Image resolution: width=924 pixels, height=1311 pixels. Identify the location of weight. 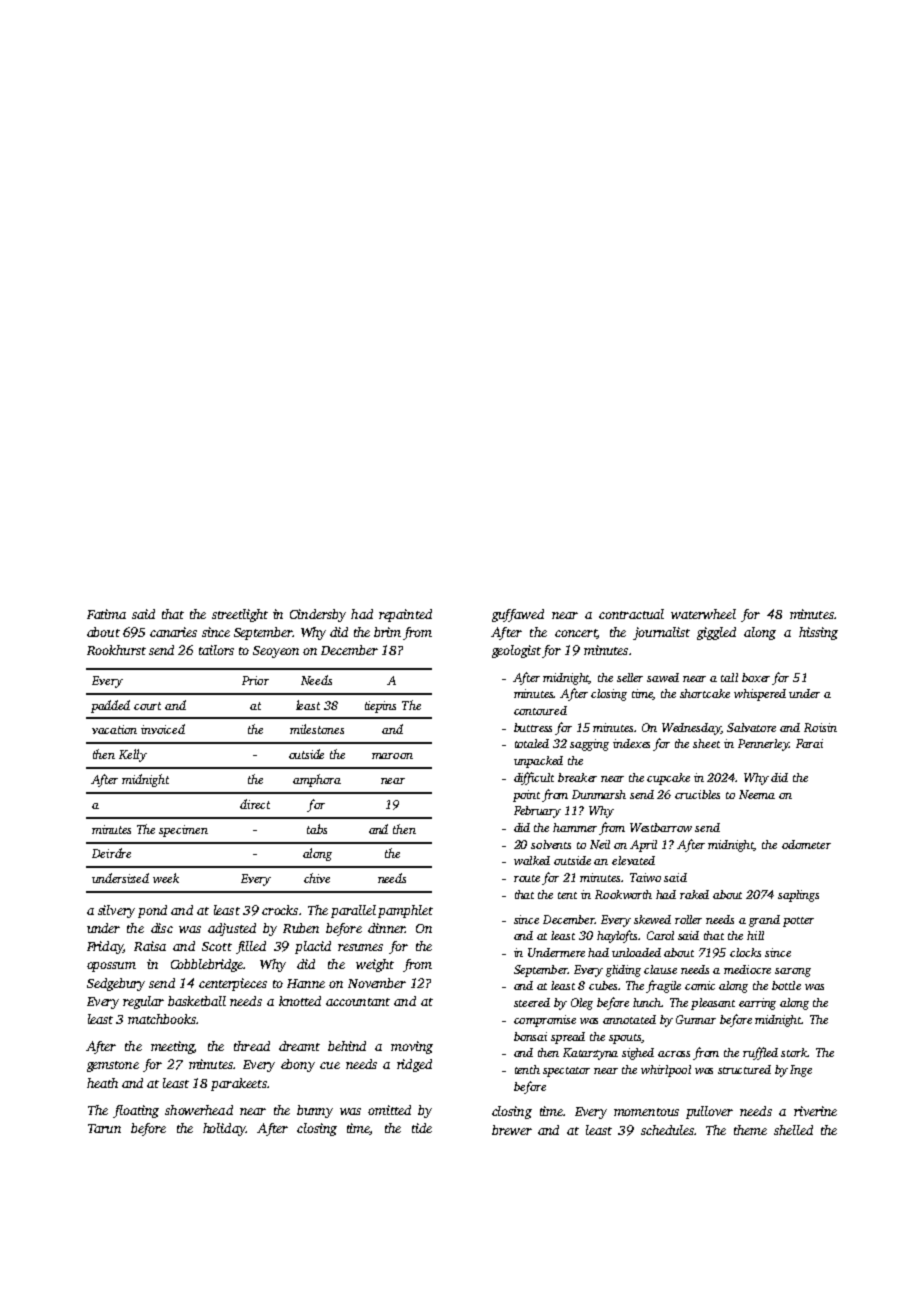
(375, 965).
